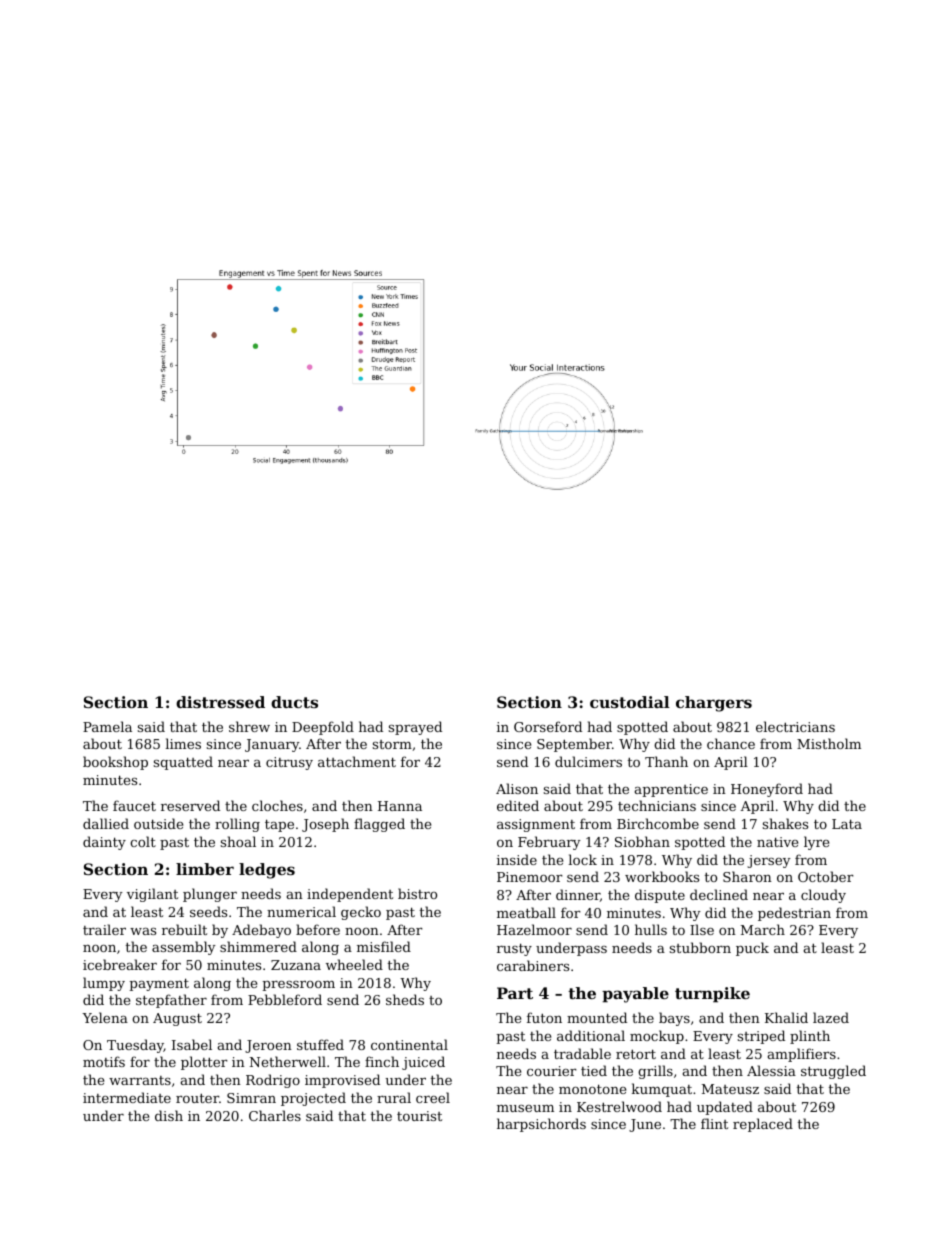 The width and height of the image is (952, 1233). I want to click on edited, so click(518, 805).
